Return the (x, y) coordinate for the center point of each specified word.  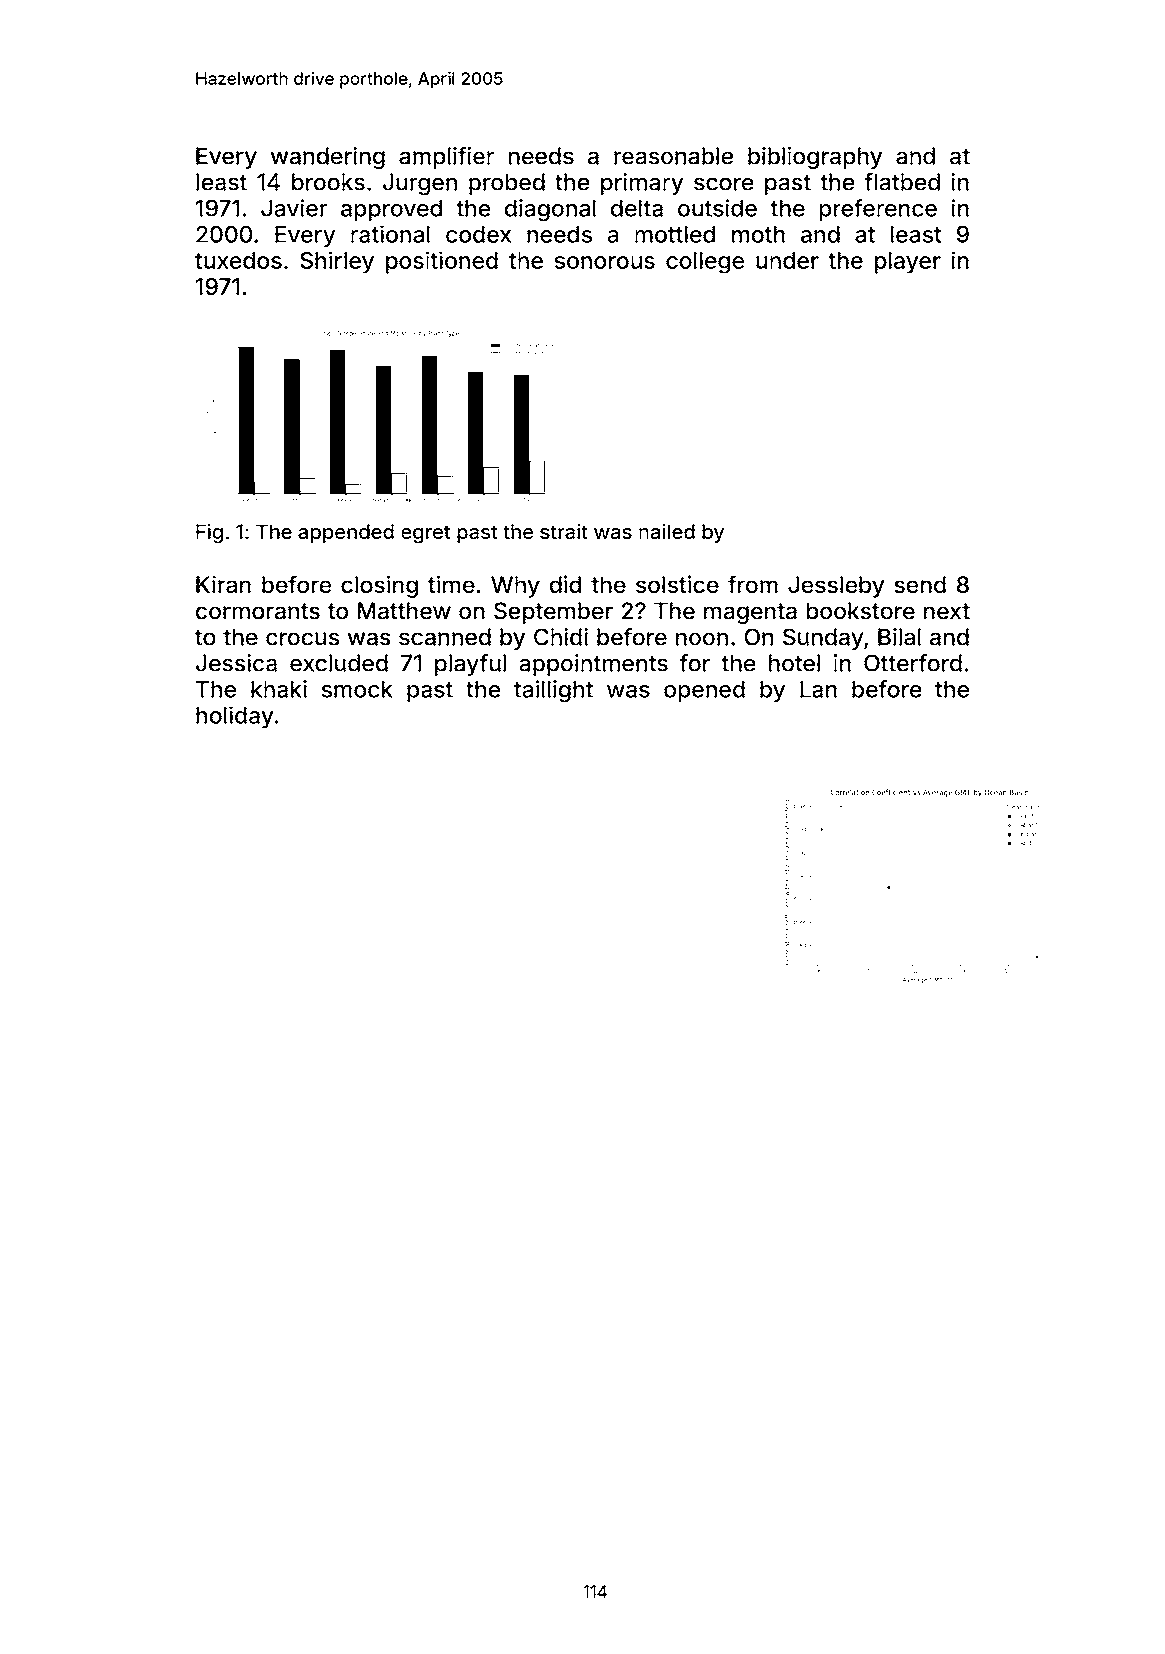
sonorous (605, 262)
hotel (794, 663)
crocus (302, 639)
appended (346, 533)
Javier (294, 208)
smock (357, 689)
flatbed (902, 182)
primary (642, 184)
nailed (667, 531)
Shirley (337, 262)
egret (425, 534)
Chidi (561, 637)
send (920, 585)
